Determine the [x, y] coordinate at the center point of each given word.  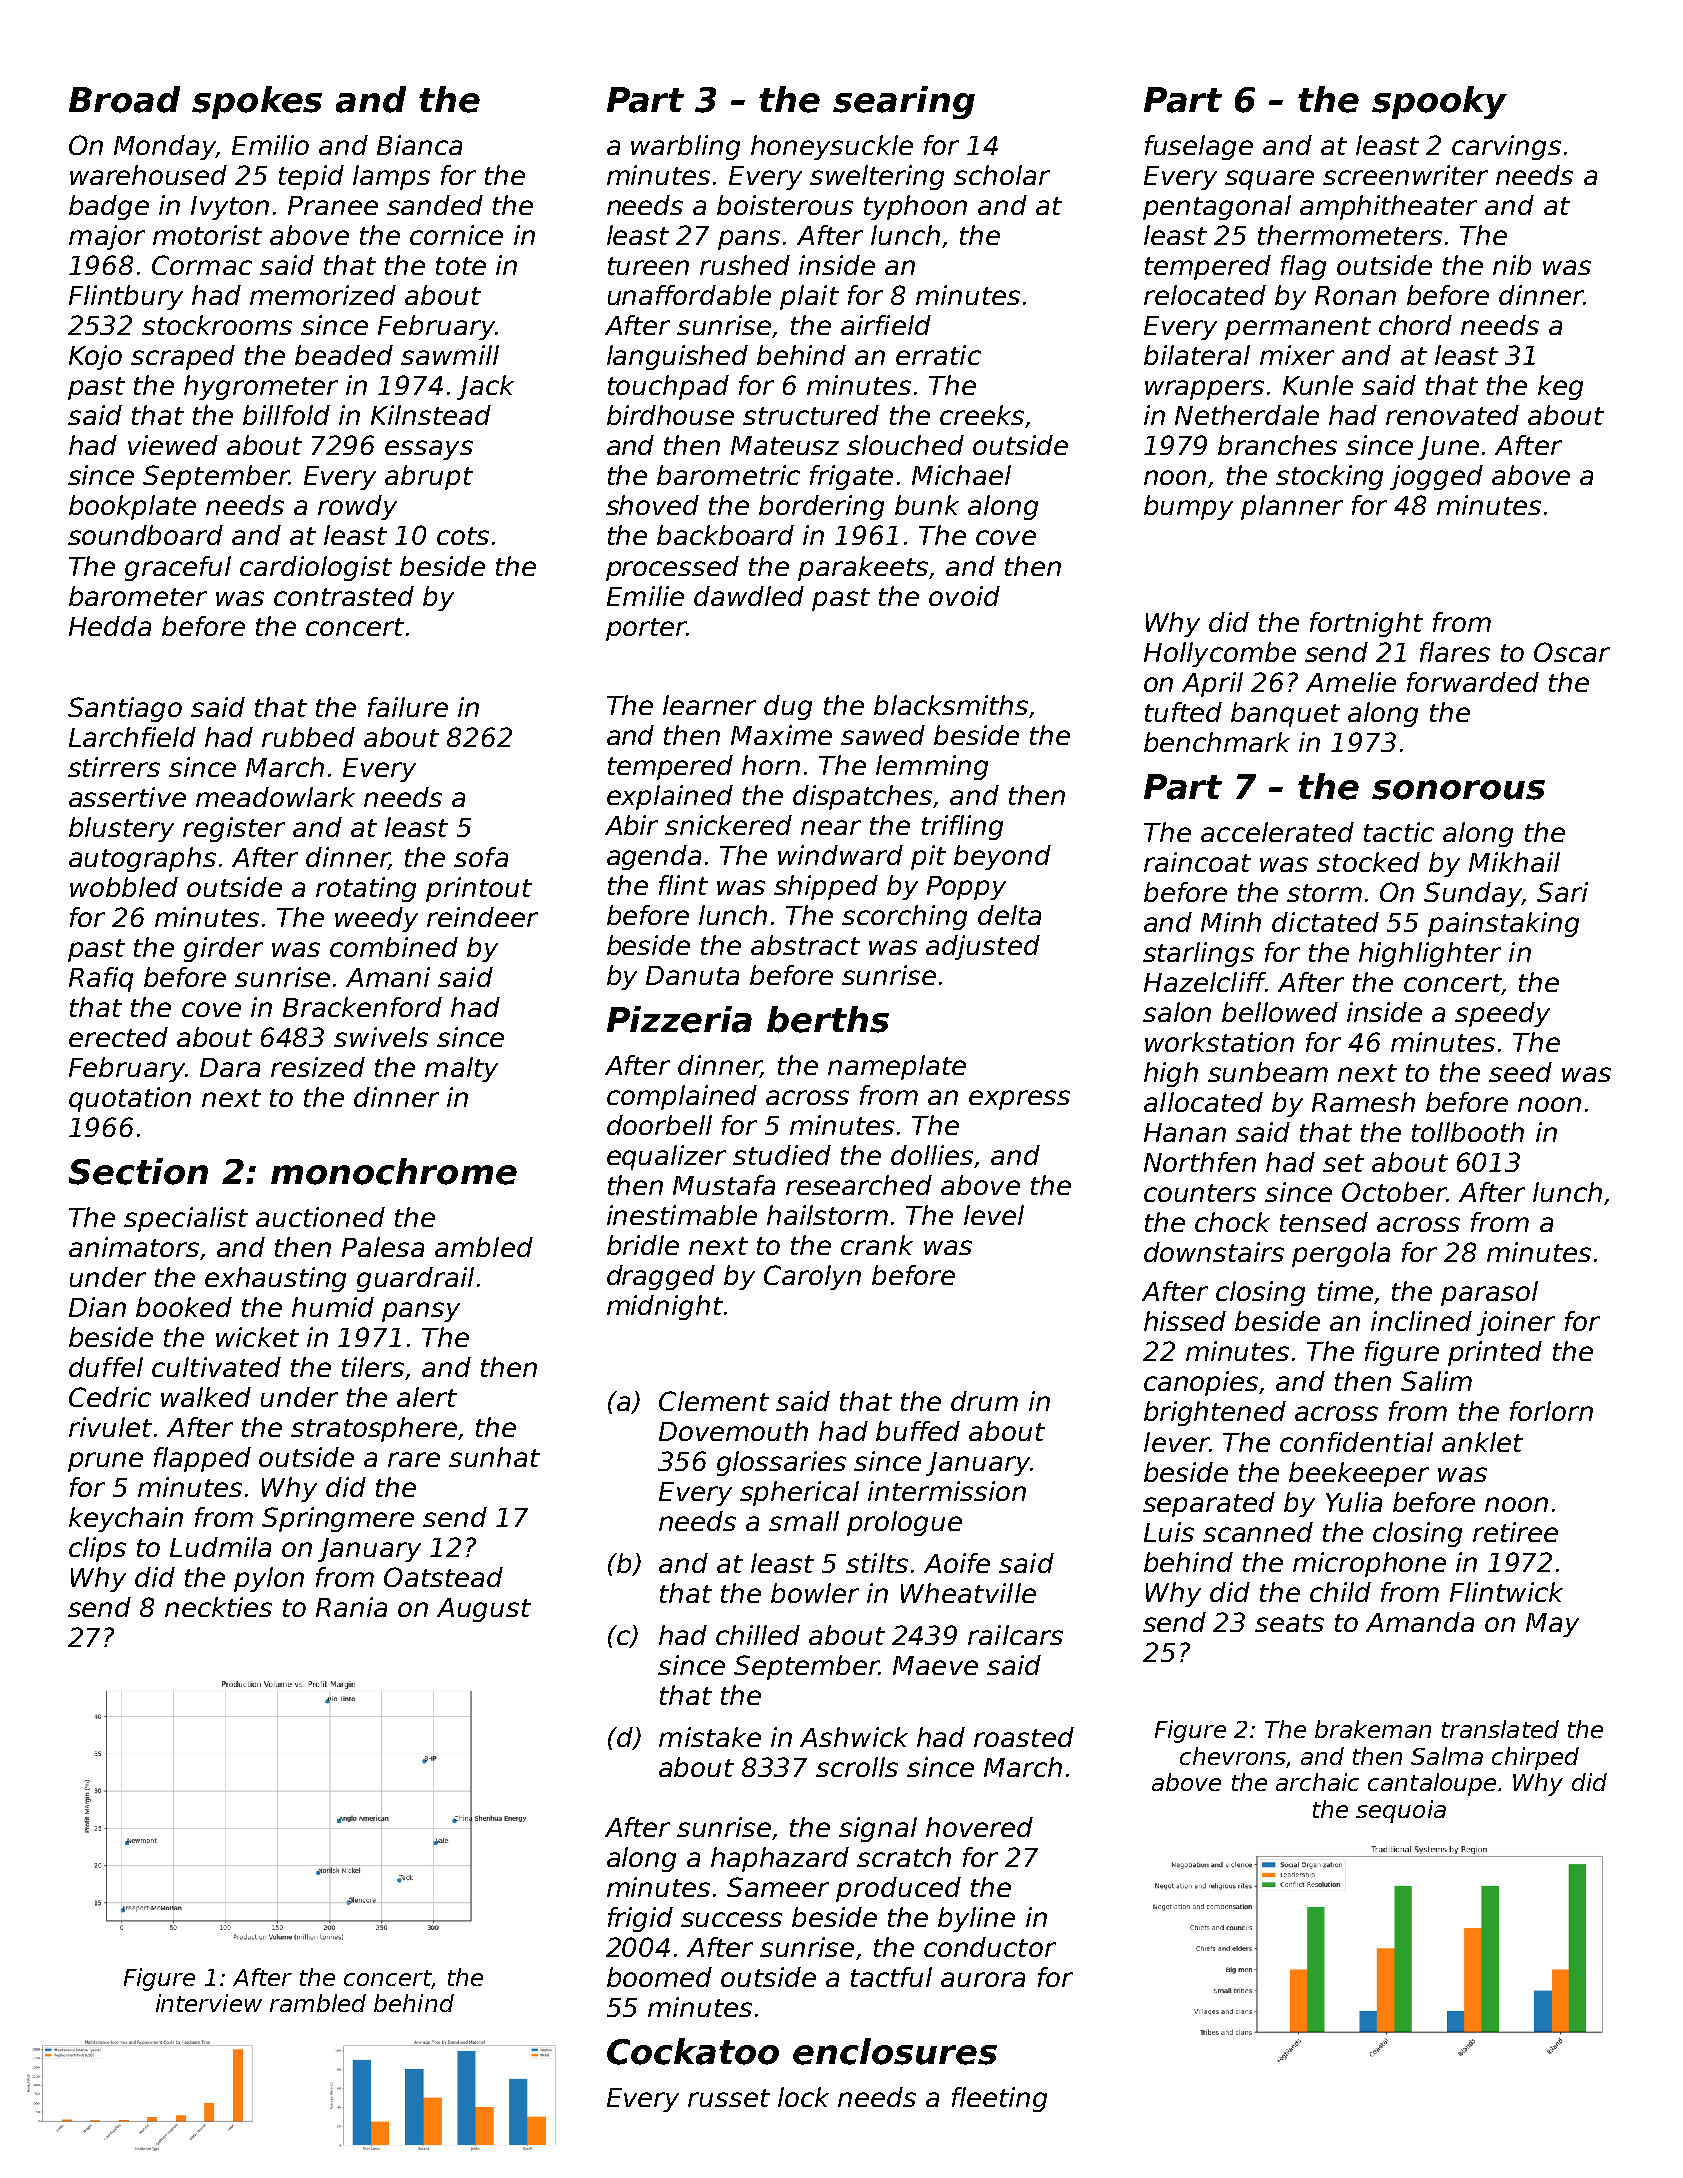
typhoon [915, 207]
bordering [821, 507]
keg [1560, 387]
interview [209, 2003]
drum [984, 1401]
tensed [1324, 1222]
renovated [1452, 415]
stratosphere [374, 1429]
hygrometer [261, 387]
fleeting [999, 2099]
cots [463, 536]
